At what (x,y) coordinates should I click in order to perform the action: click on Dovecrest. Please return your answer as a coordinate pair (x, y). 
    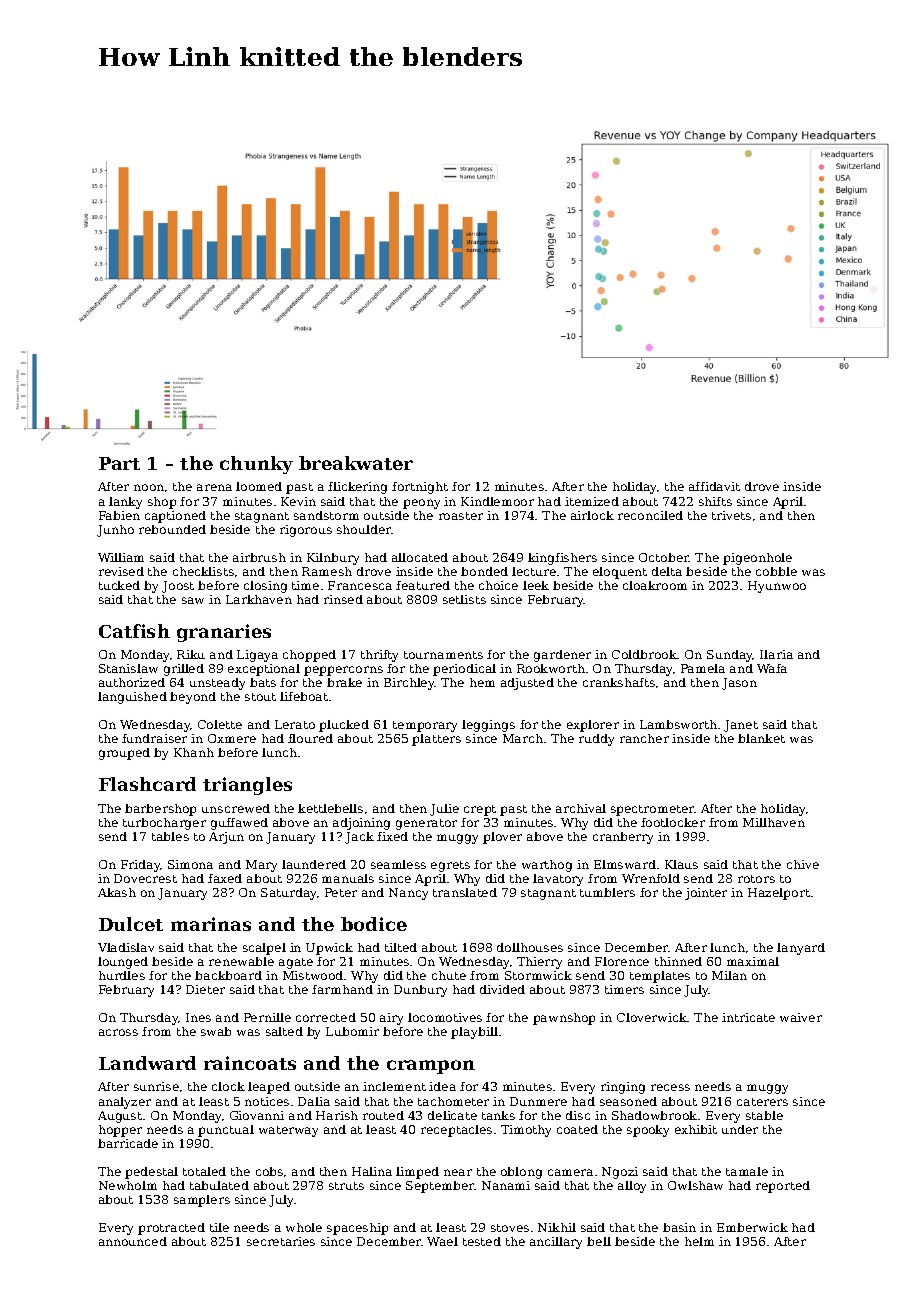
    Looking at the image, I should click on (145, 878).
